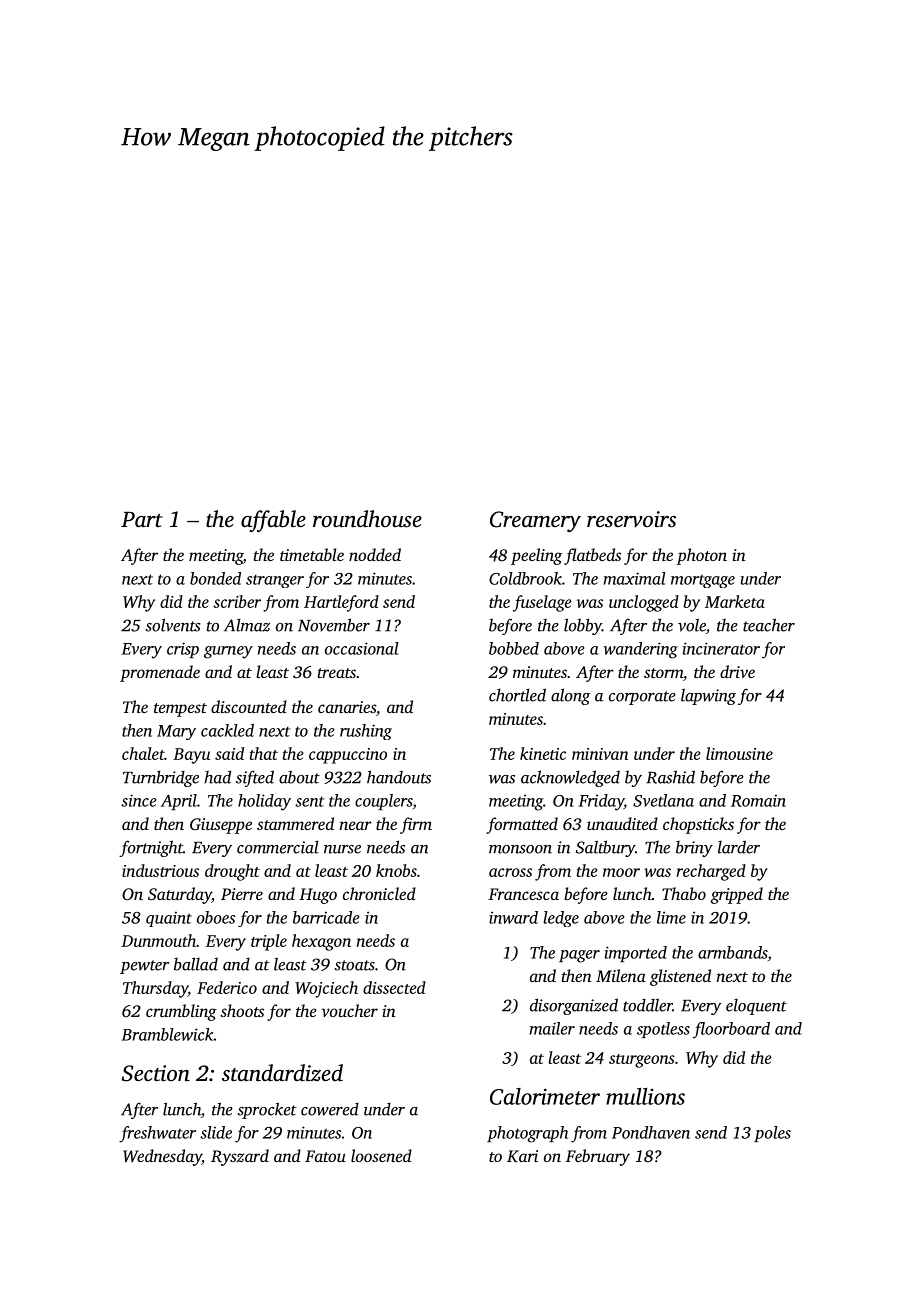  I want to click on mailer, so click(552, 1028).
